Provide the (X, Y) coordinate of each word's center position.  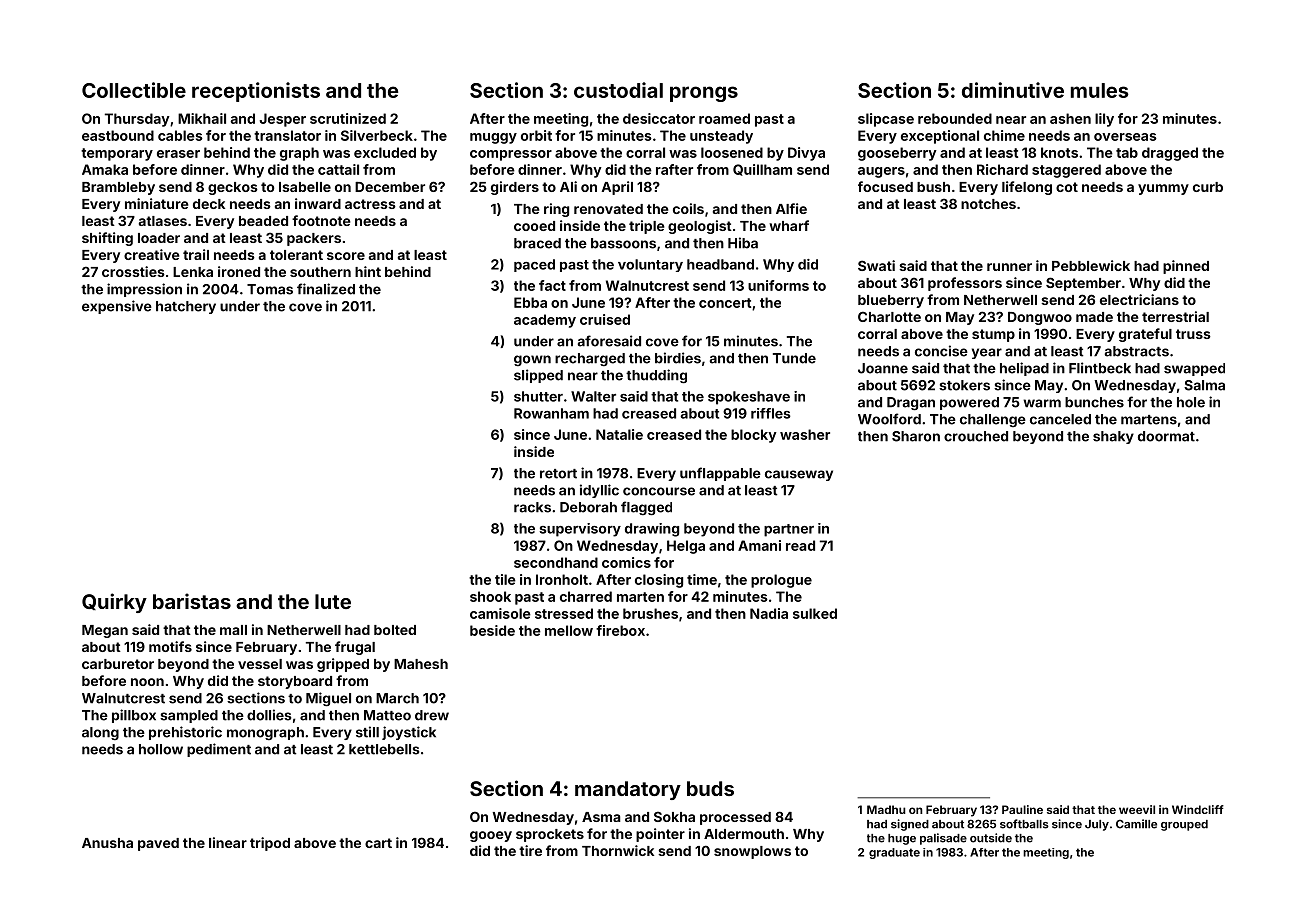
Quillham (762, 170)
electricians (1139, 299)
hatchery (186, 307)
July (1097, 825)
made (1094, 317)
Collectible (134, 90)
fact (552, 285)
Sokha (674, 816)
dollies (269, 715)
